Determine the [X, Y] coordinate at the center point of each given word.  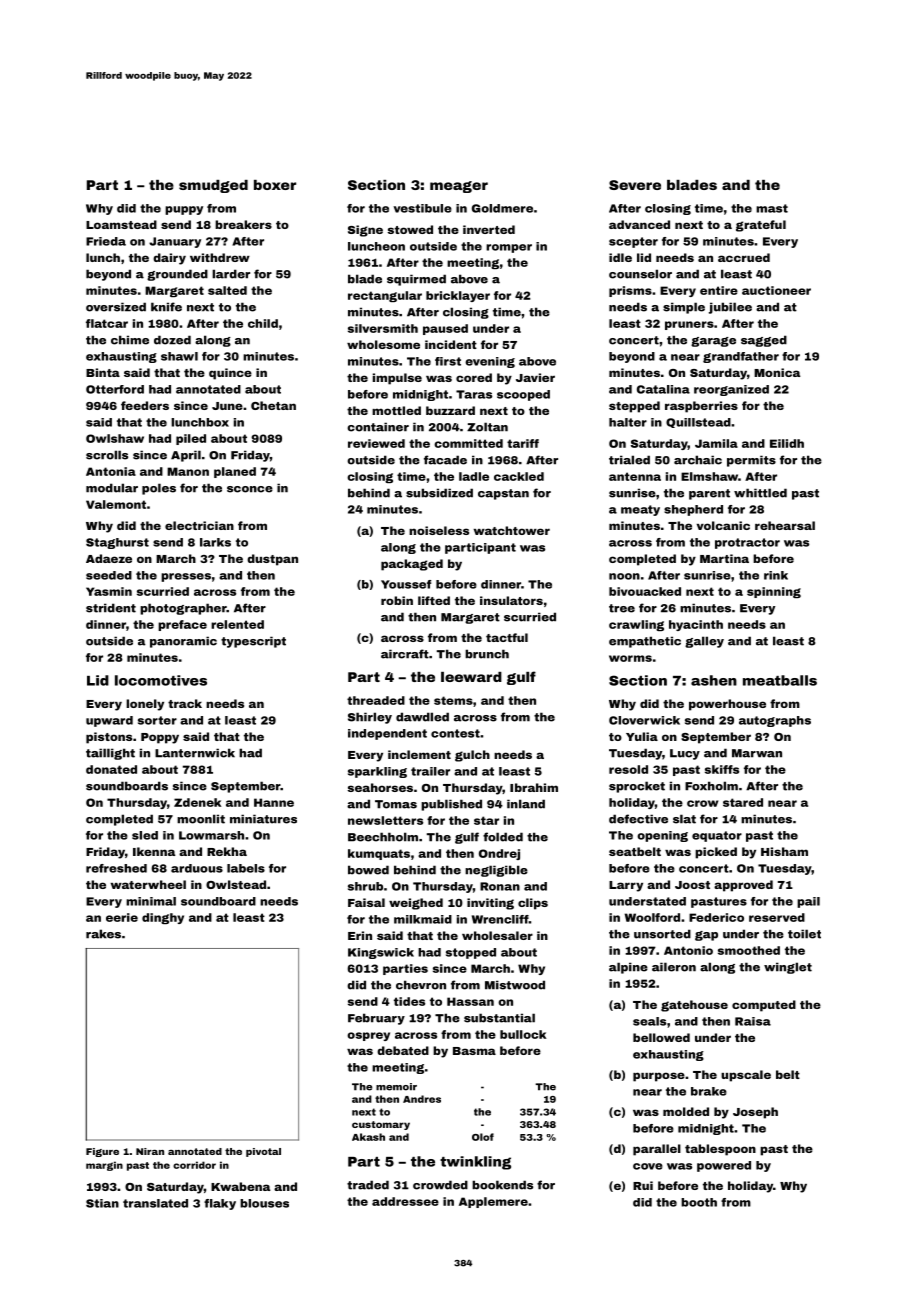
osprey [368, 1036]
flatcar [107, 323]
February [376, 1019]
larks [215, 542]
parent [709, 494]
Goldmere [502, 208]
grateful [761, 226]
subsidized [439, 493]
